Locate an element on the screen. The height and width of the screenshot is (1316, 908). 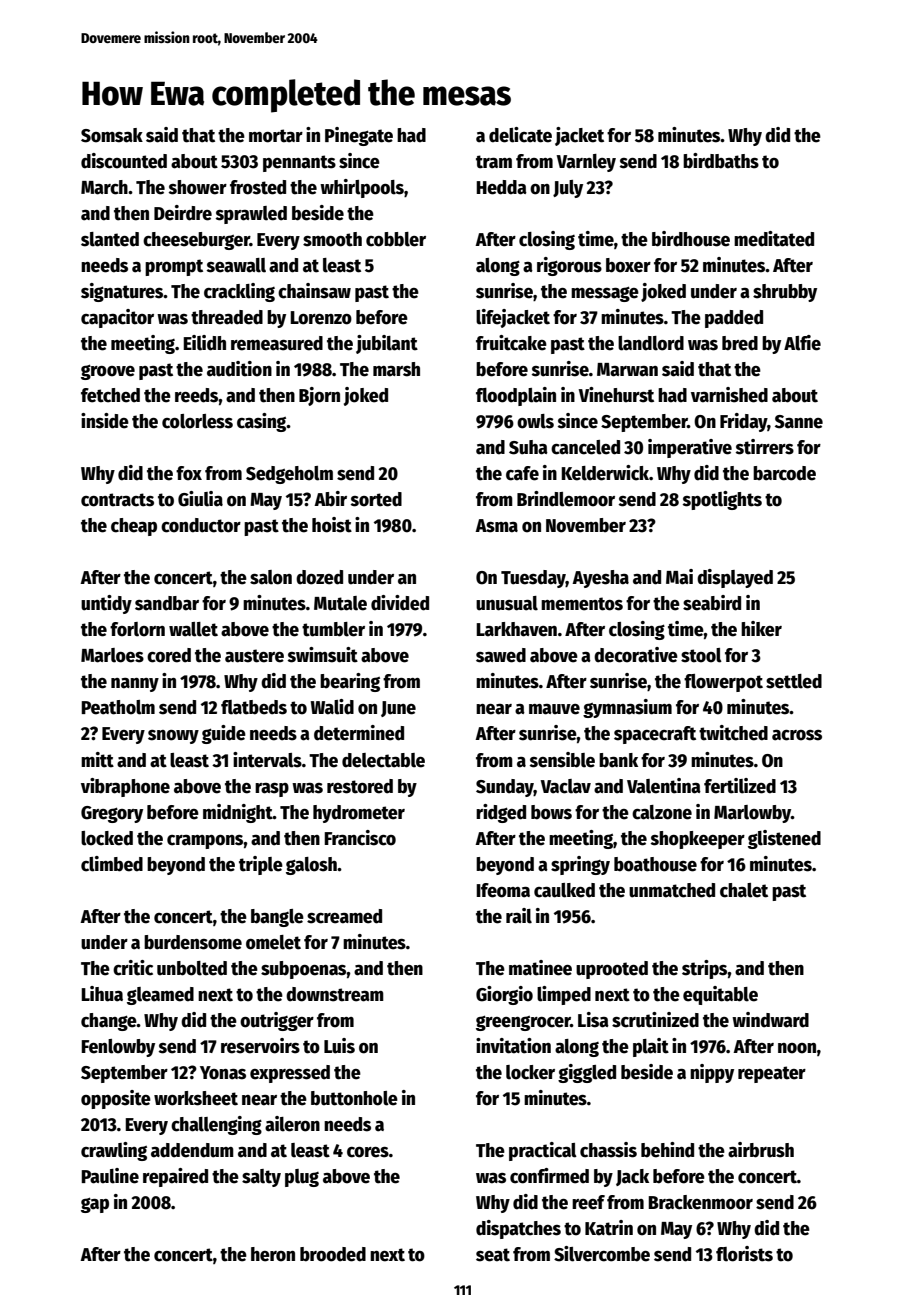
rigorous is located at coordinates (569, 266).
